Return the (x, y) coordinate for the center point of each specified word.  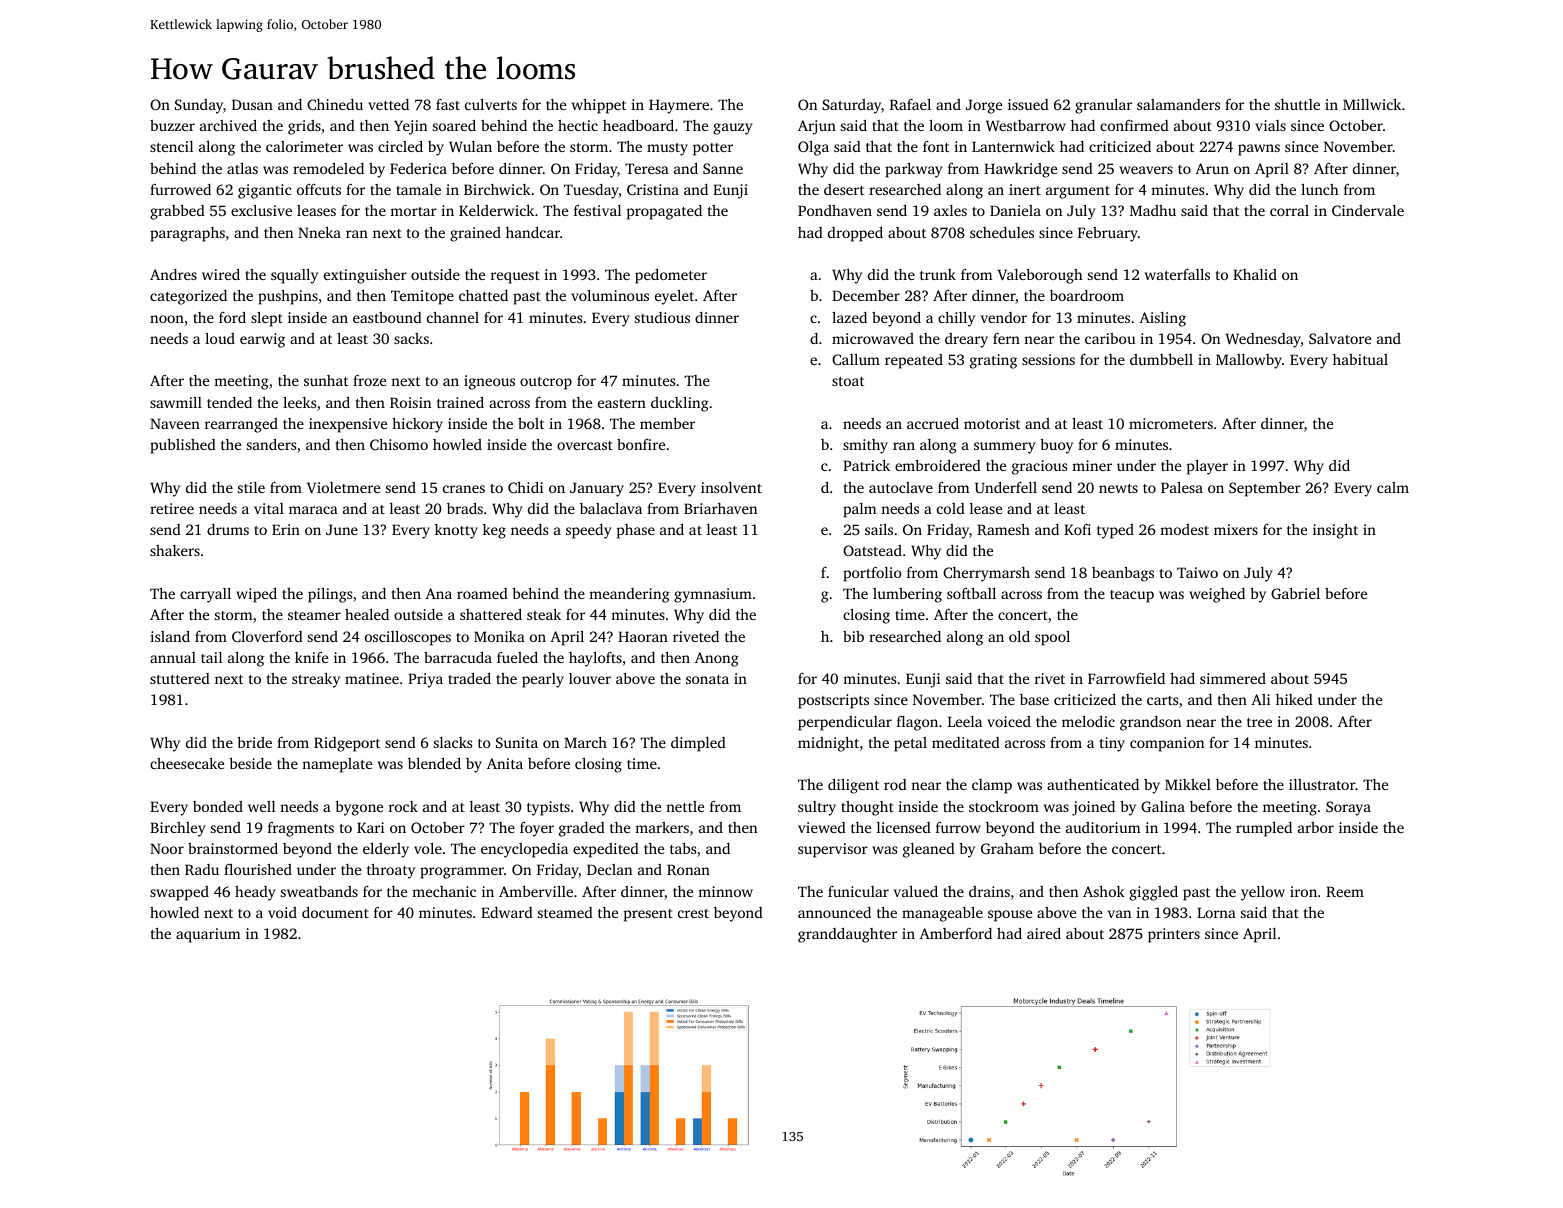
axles (950, 210)
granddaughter (847, 935)
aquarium (208, 935)
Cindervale (1368, 210)
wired (221, 274)
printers (1174, 935)
